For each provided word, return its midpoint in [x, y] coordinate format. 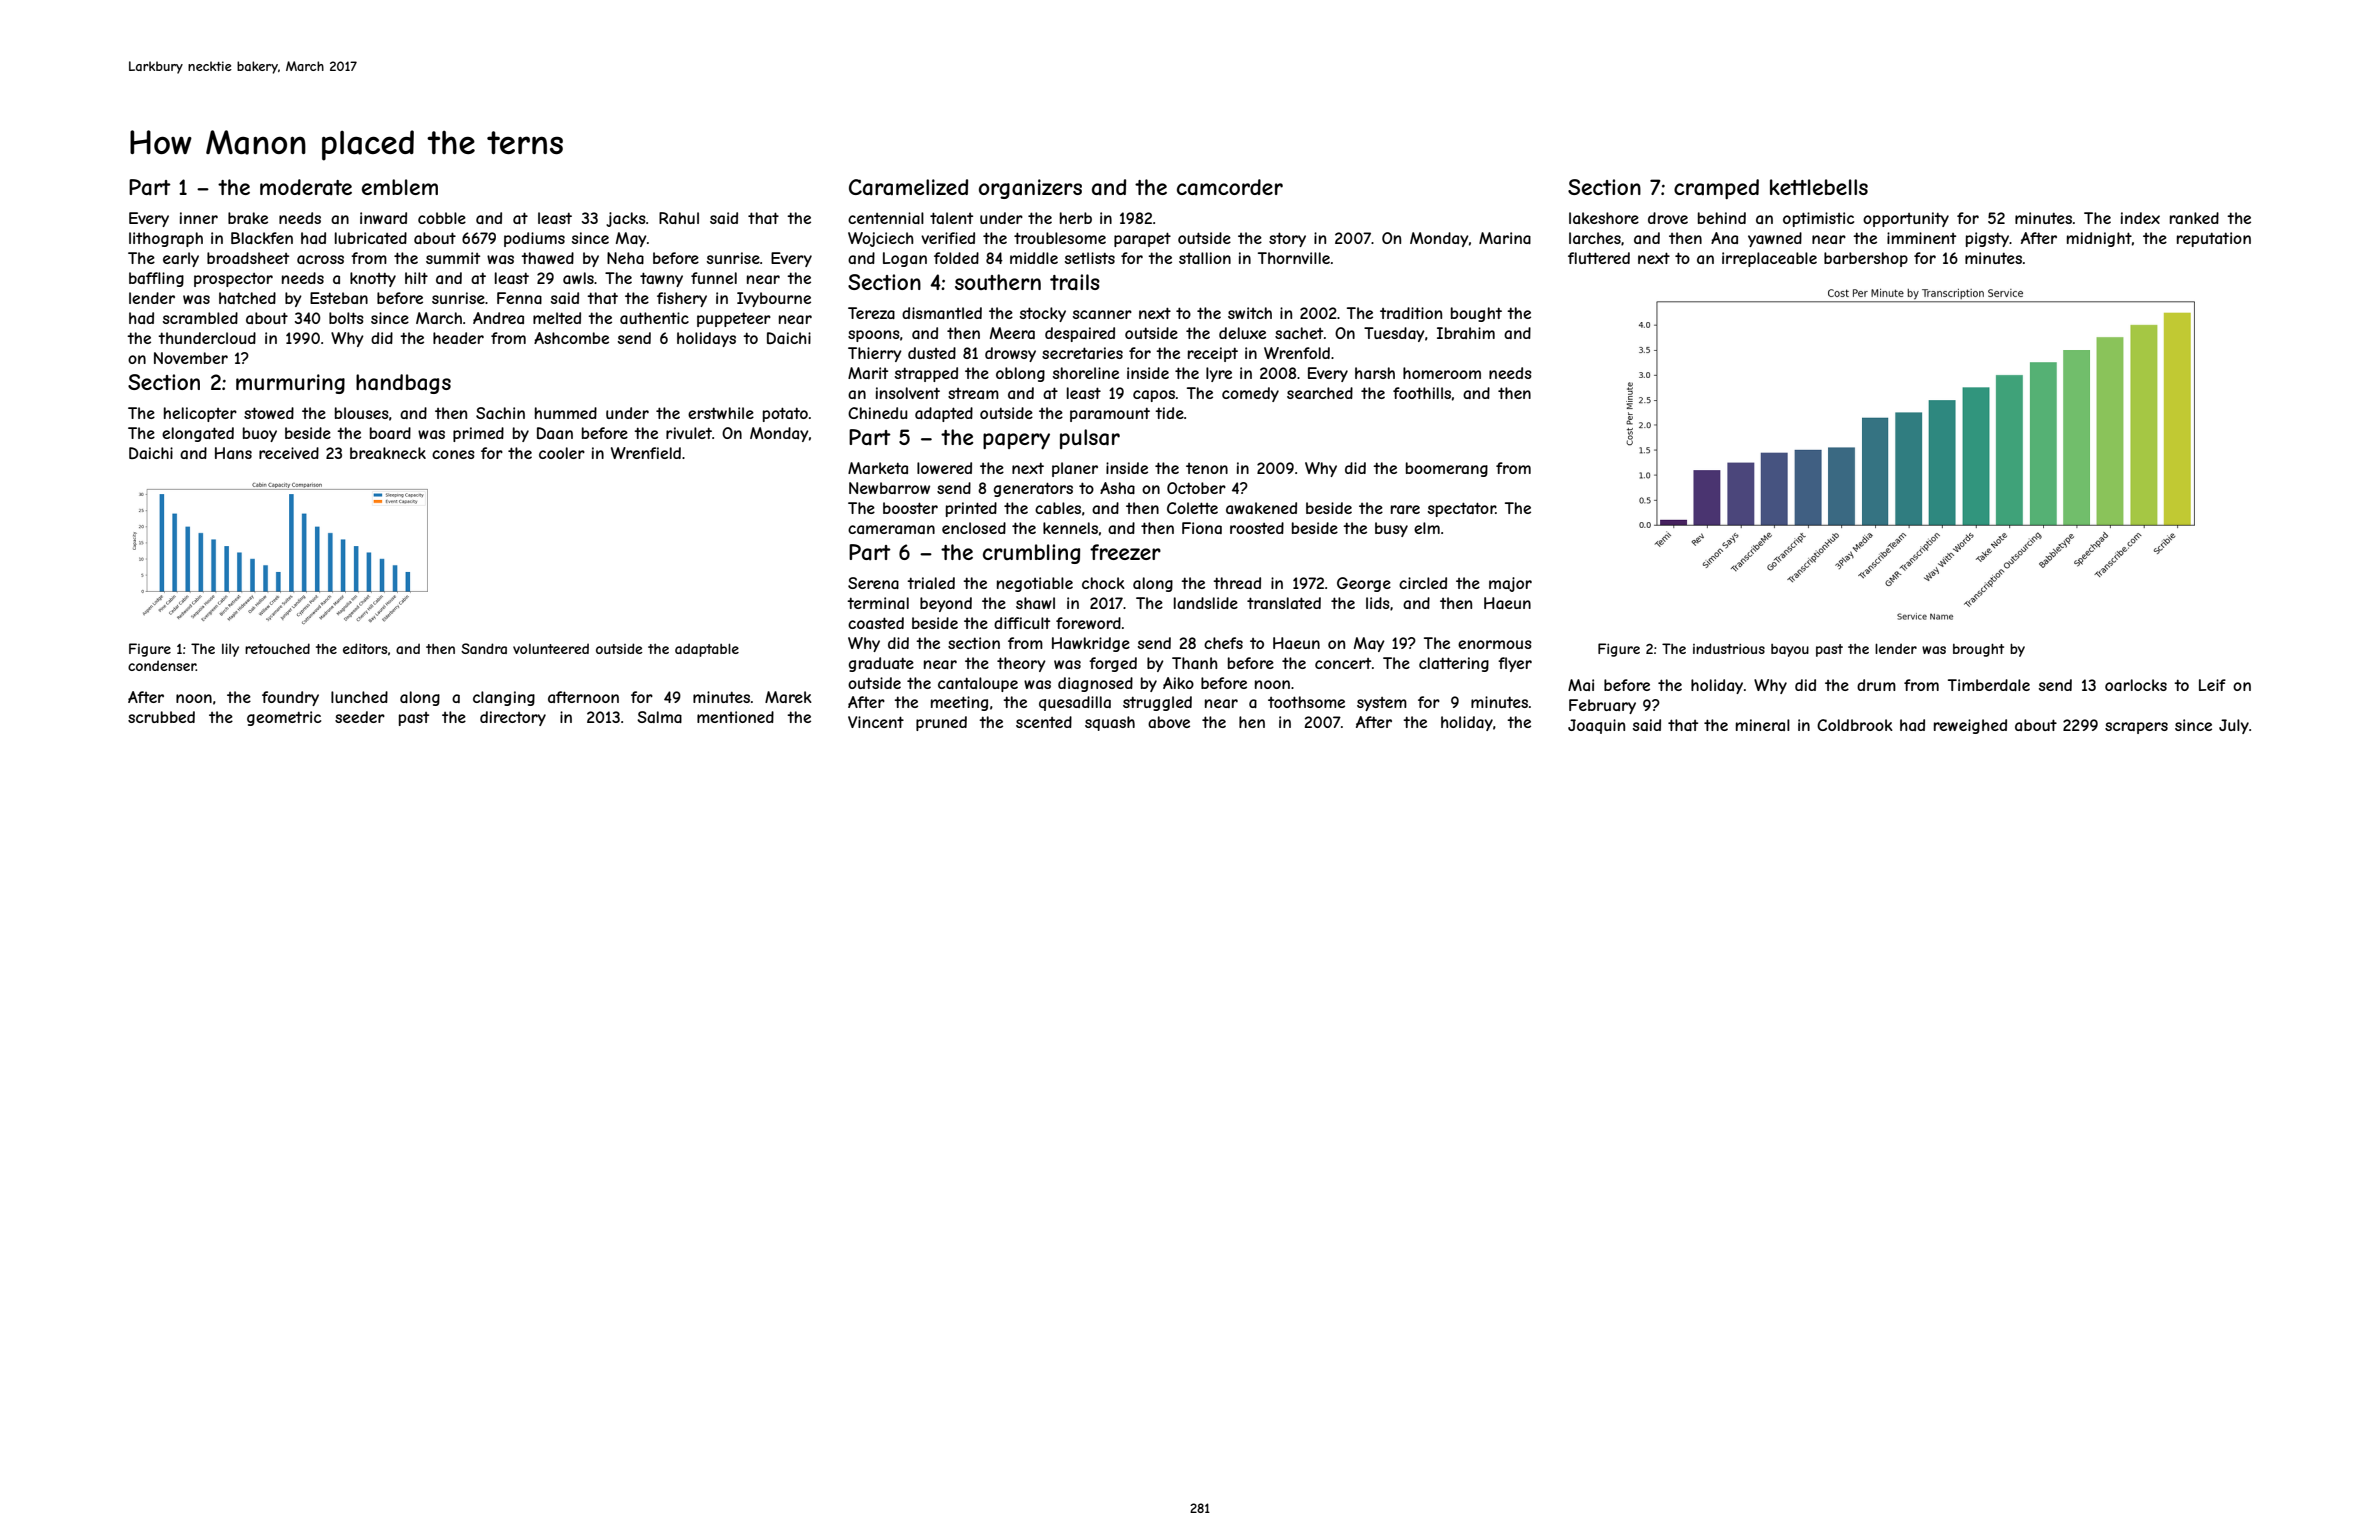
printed [971, 509]
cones [453, 454]
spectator [1462, 509]
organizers [1030, 189]
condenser [162, 665]
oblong [1020, 374]
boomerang [1447, 469]
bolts [346, 318]
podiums [534, 239]
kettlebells [1819, 187]
